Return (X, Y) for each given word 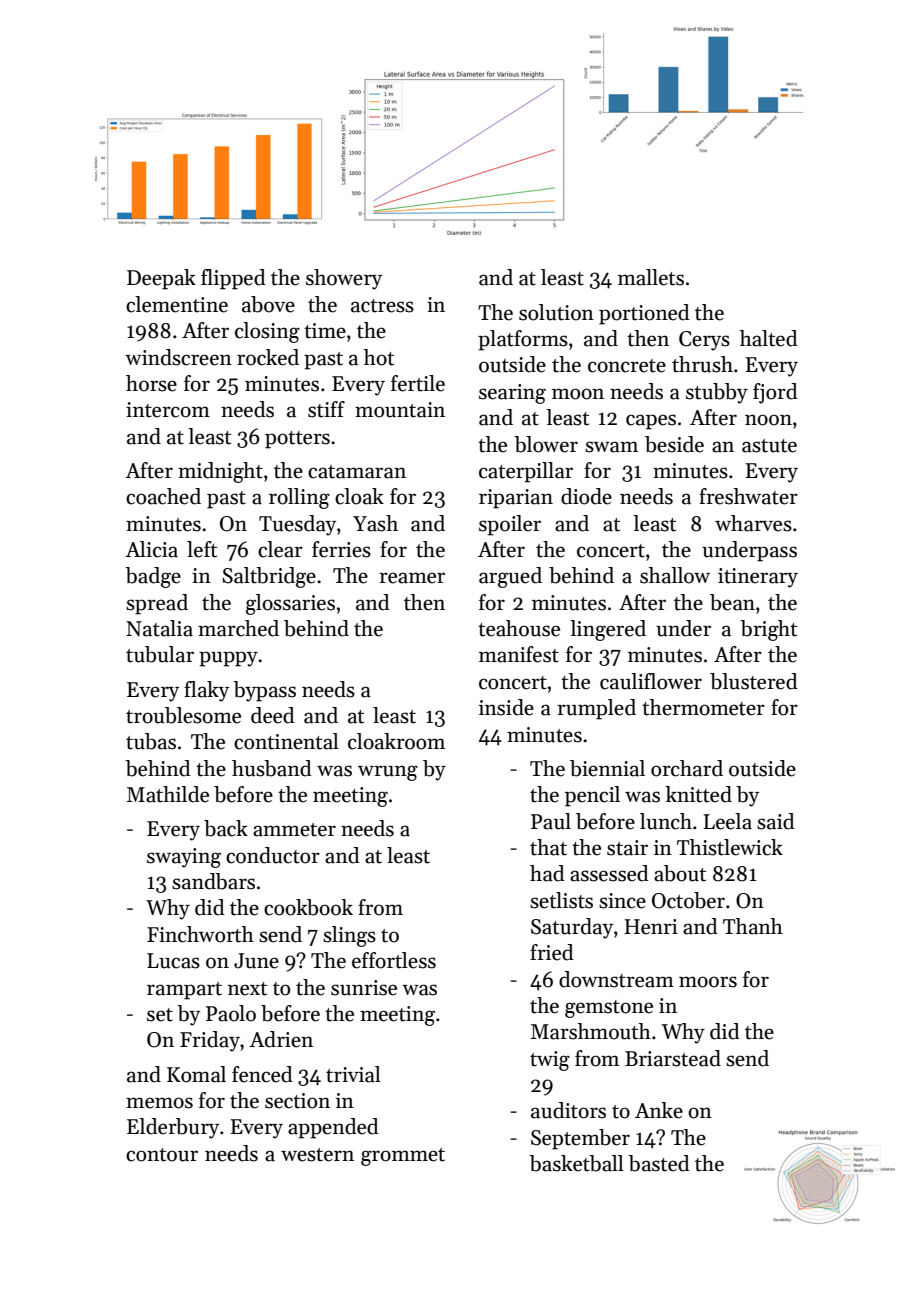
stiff (326, 409)
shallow (675, 575)
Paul (551, 821)
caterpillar (526, 472)
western (317, 1155)
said (776, 821)
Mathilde (168, 794)
